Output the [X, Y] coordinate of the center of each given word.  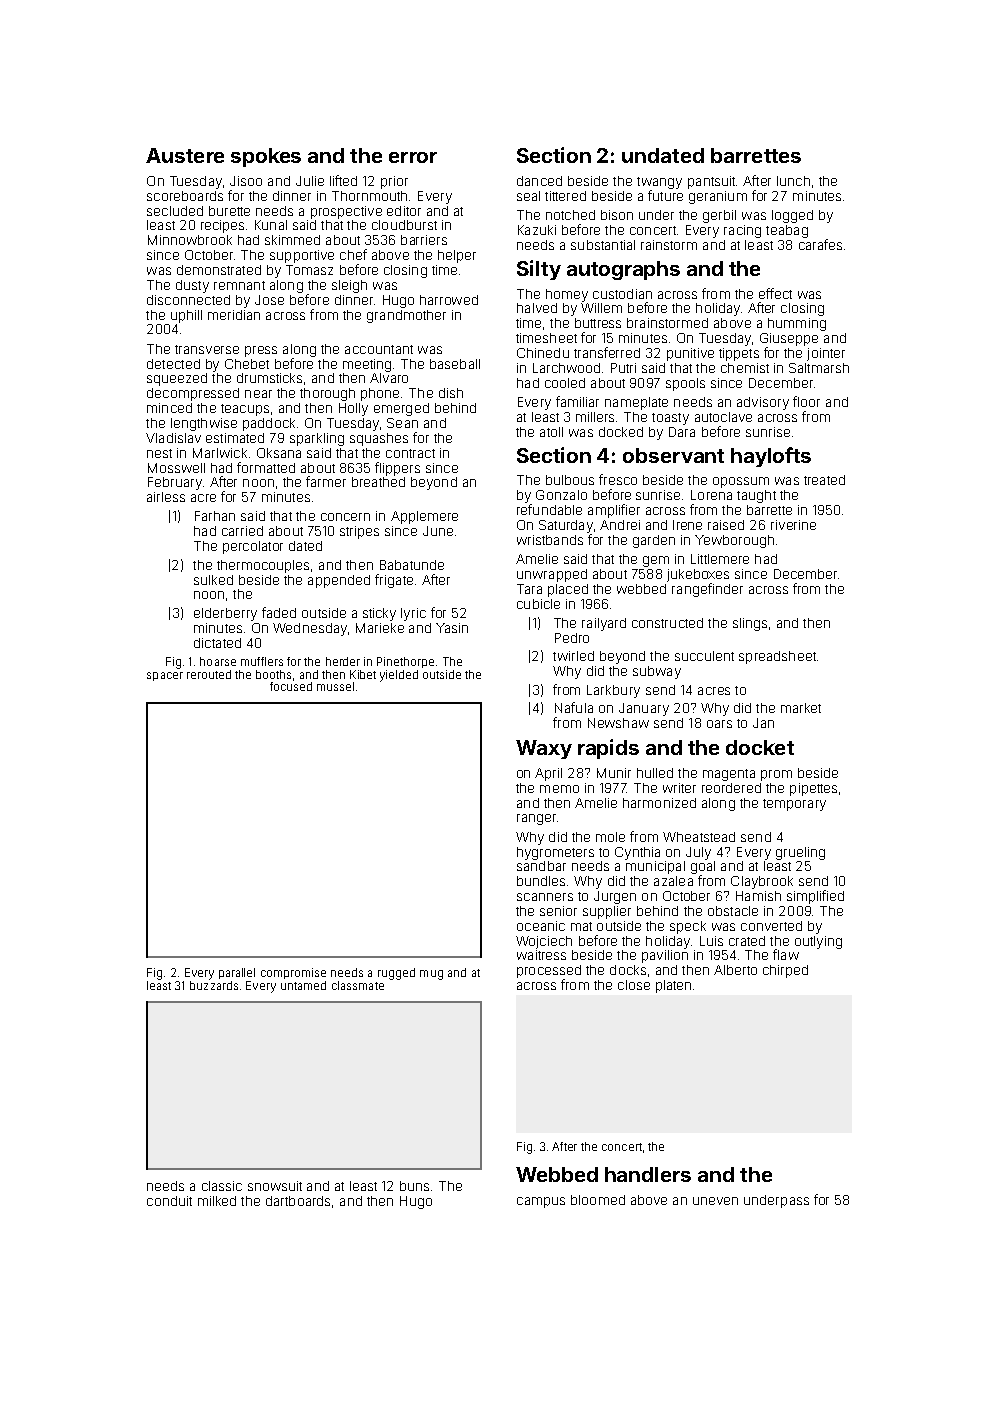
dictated [217, 643]
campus [541, 1202]
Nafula [574, 707]
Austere [185, 155]
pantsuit [711, 182]
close [634, 985]
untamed [303, 985]
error [413, 157]
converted [771, 926]
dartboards [298, 1201]
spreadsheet [777, 657]
